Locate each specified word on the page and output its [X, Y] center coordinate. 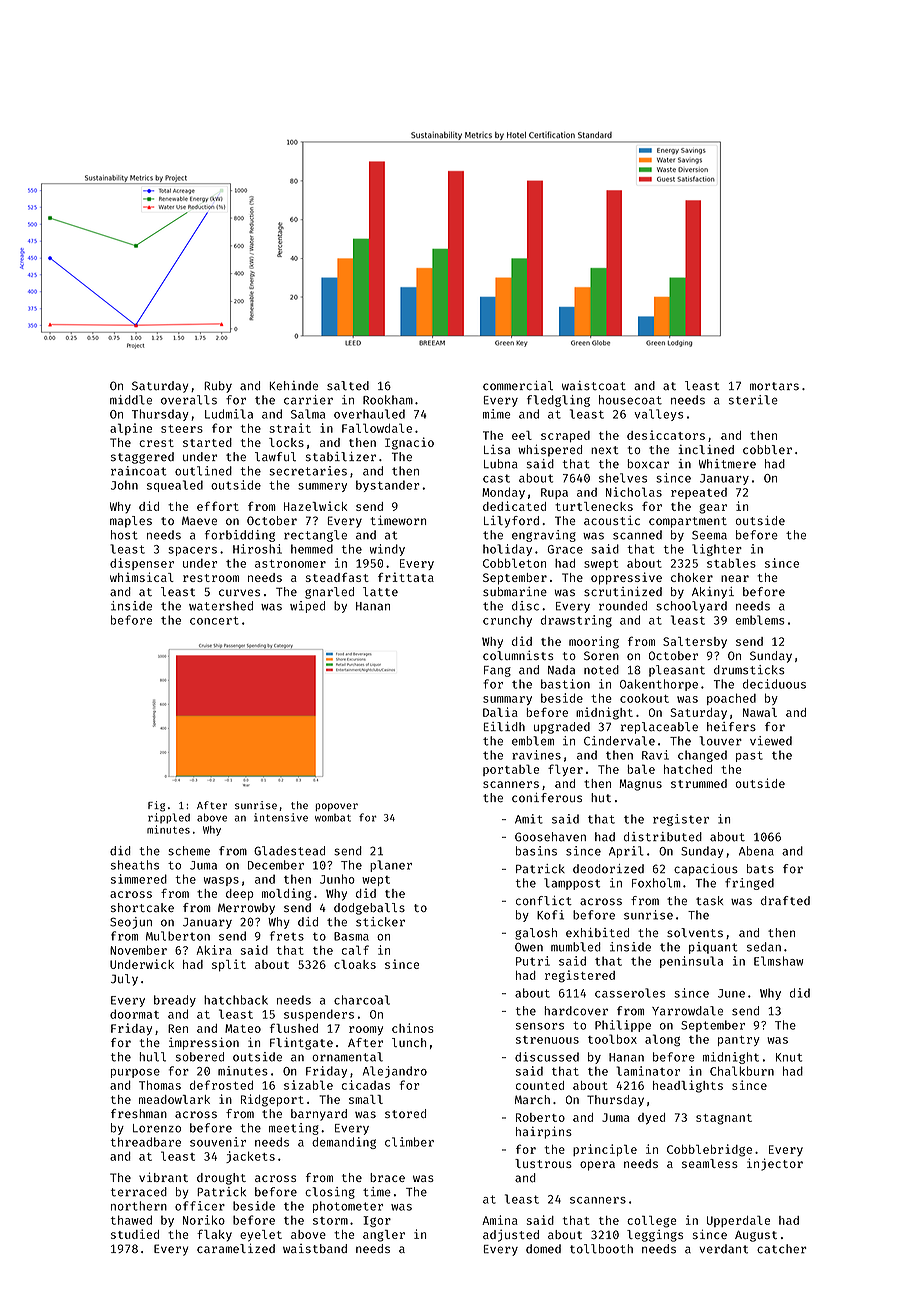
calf [355, 950]
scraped [565, 436]
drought [221, 1179]
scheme [189, 851]
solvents [695, 933]
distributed [663, 837]
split [229, 965]
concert [214, 620]
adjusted [511, 1236]
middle [131, 400]
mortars [774, 386]
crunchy [507, 621]
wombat [333, 818]
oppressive [626, 578]
